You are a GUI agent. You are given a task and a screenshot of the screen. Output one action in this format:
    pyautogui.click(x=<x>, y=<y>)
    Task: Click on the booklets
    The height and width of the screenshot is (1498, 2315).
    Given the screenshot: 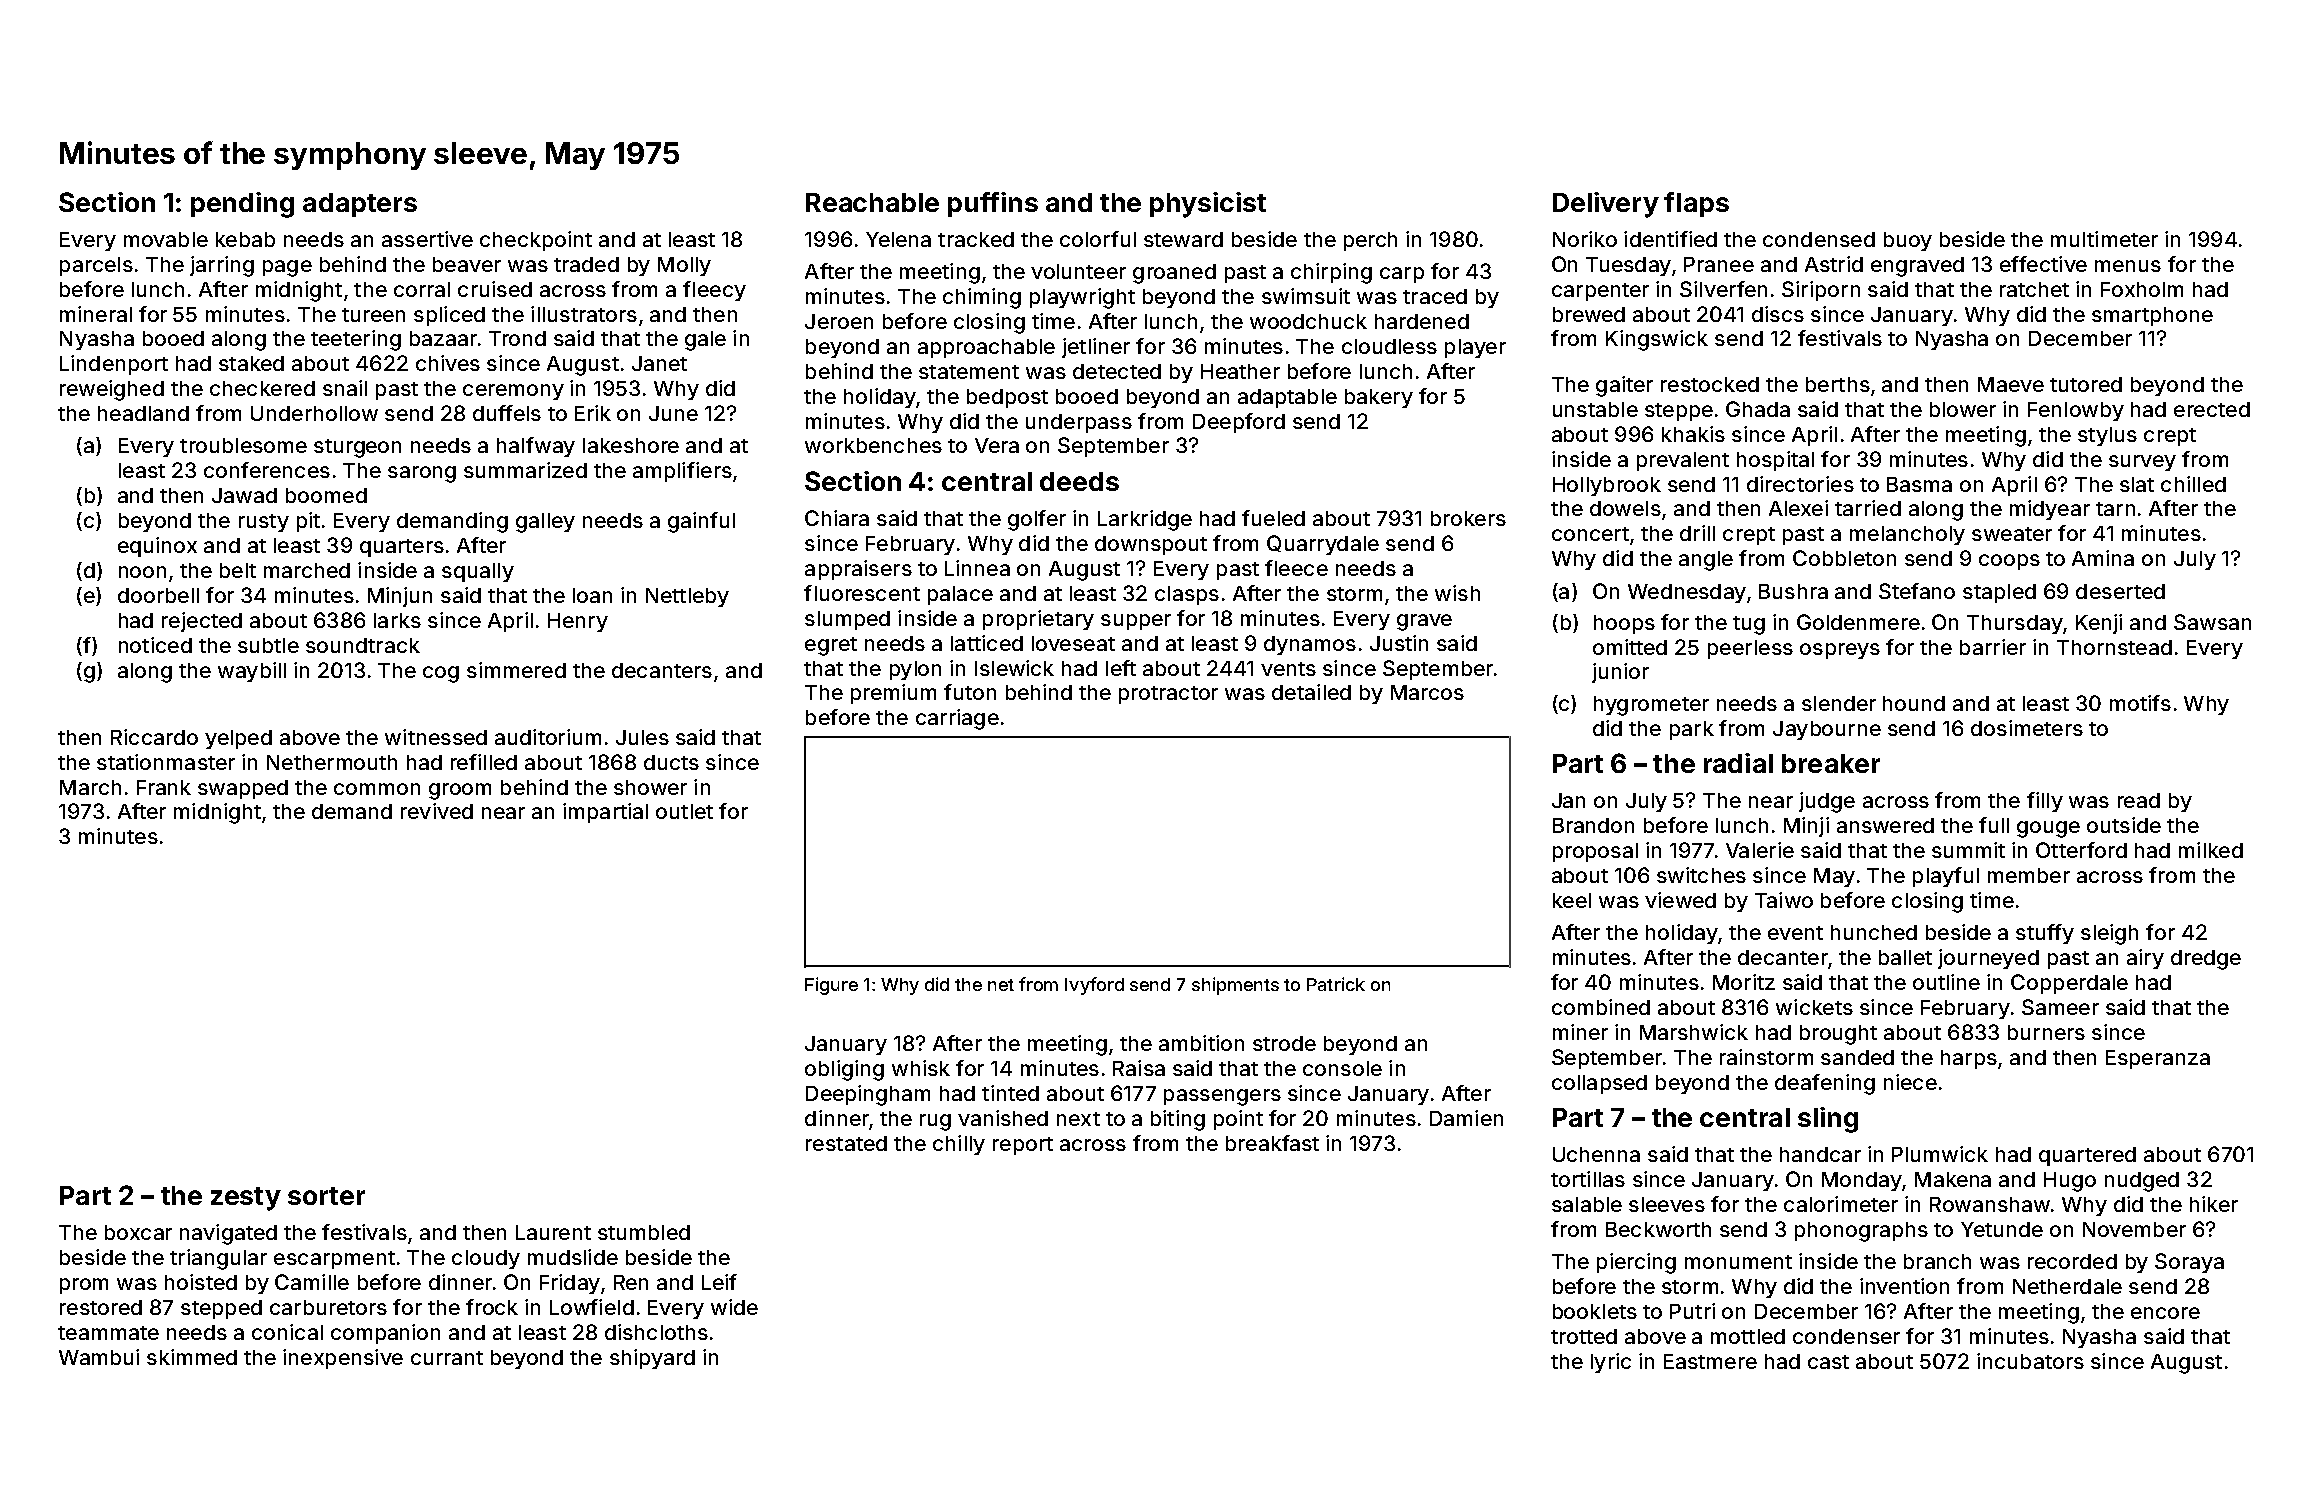 What is the action you would take?
    pyautogui.click(x=1595, y=1311)
